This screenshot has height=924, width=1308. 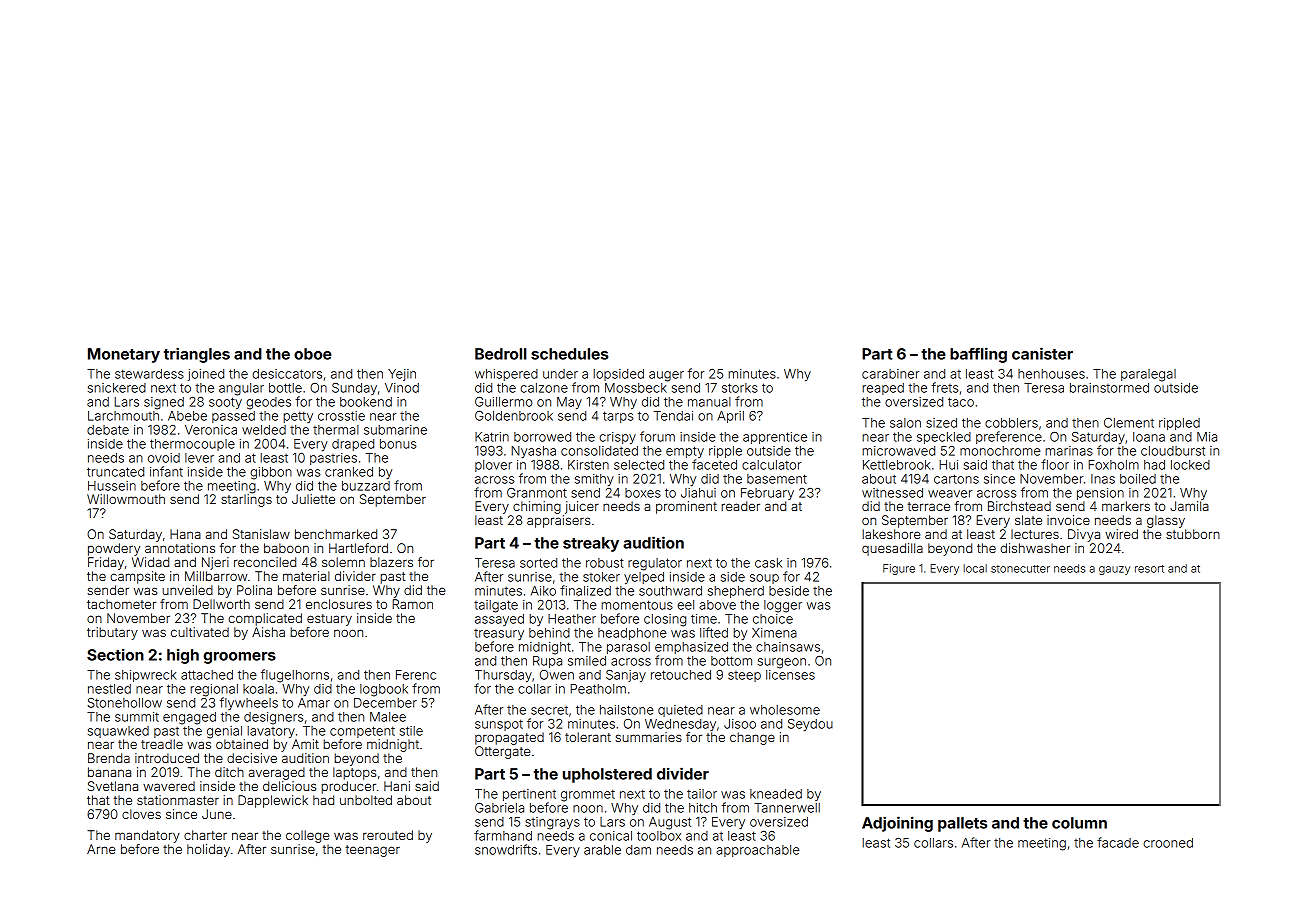 What do you see at coordinates (336, 430) in the screenshot?
I see `thermal` at bounding box center [336, 430].
